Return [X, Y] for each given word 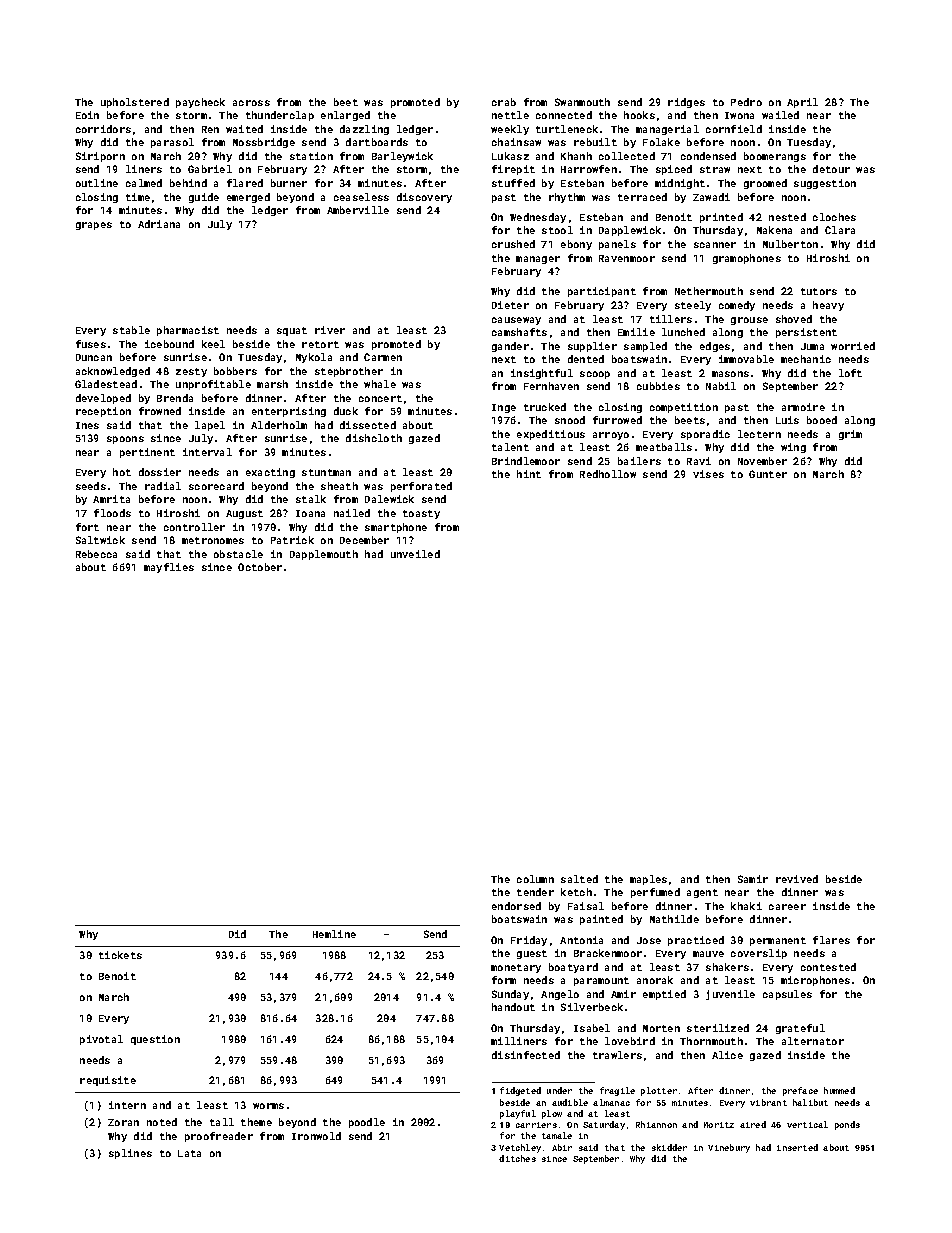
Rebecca [96, 554]
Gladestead [106, 384]
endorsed [516, 906]
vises [708, 474]
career [787, 907]
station [311, 156]
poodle [367, 1123]
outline [97, 183]
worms [268, 1106]
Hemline [334, 934]
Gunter [768, 474]
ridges [686, 103]
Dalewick [389, 499]
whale [380, 384]
